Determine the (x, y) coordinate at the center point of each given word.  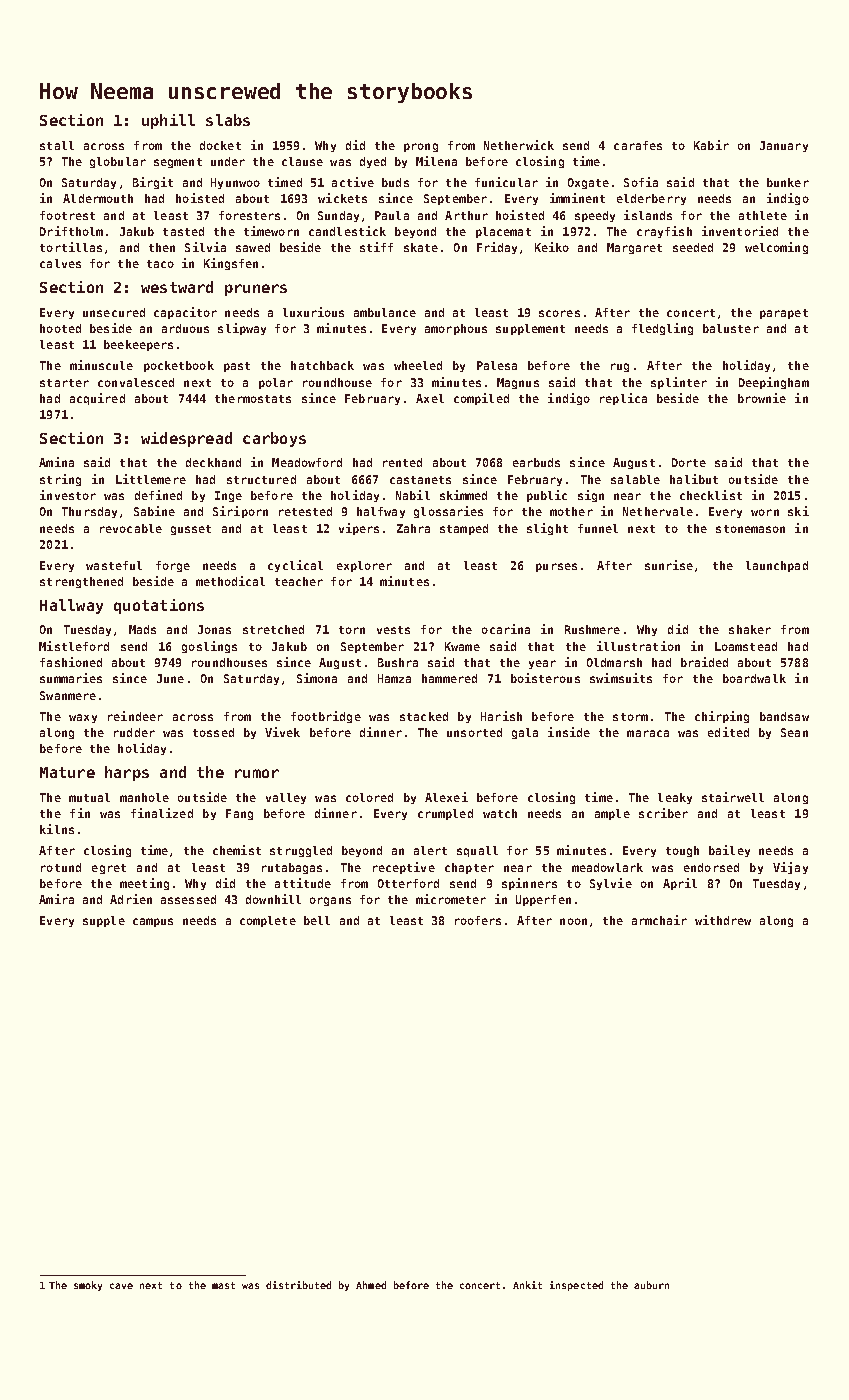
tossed (213, 732)
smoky (88, 1286)
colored (369, 797)
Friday (497, 248)
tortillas (71, 247)
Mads (142, 629)
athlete (763, 215)
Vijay (790, 868)
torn (352, 630)
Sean (794, 732)
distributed (298, 1285)
